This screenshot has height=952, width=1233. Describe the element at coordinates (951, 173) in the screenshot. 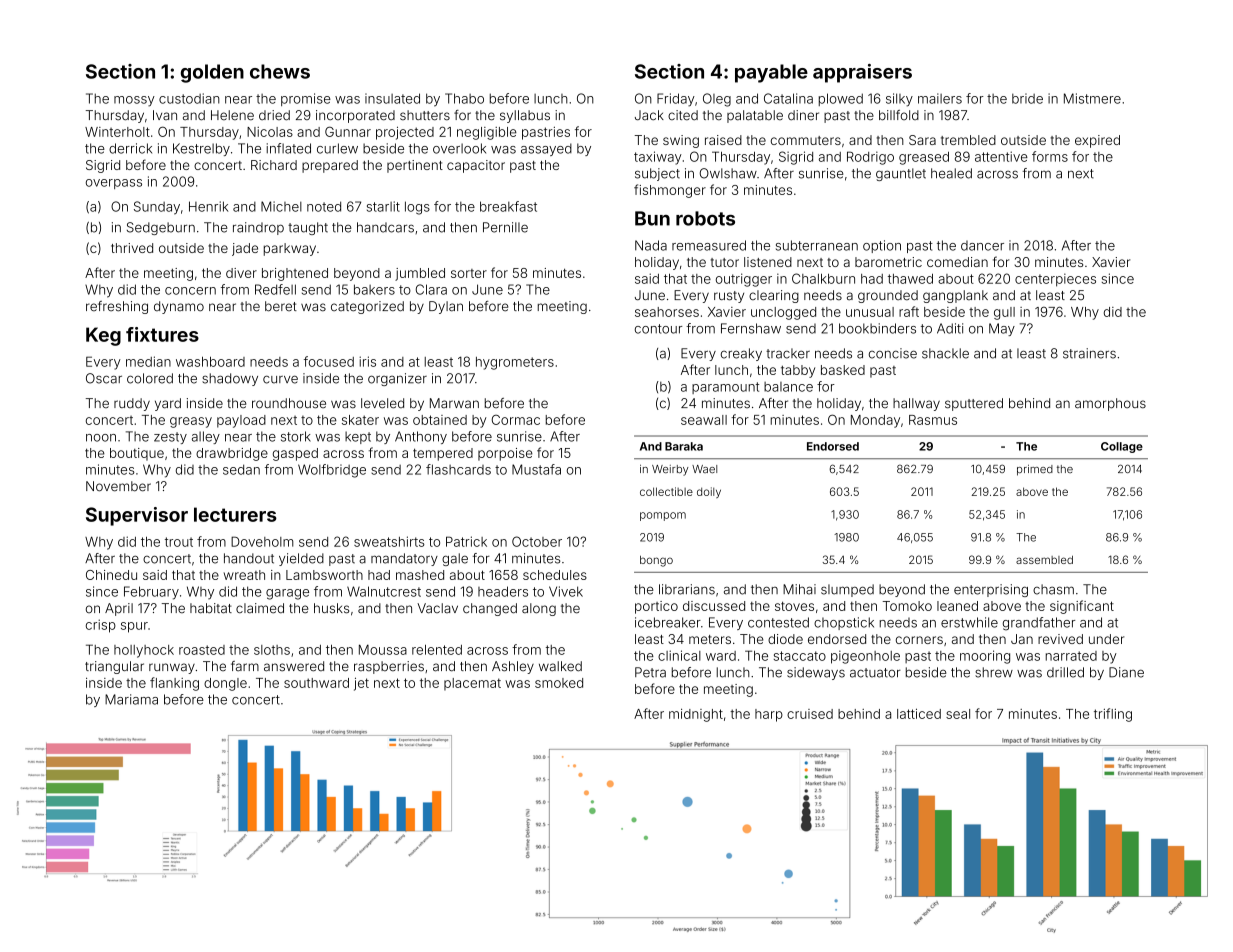

I see `healed` at that location.
